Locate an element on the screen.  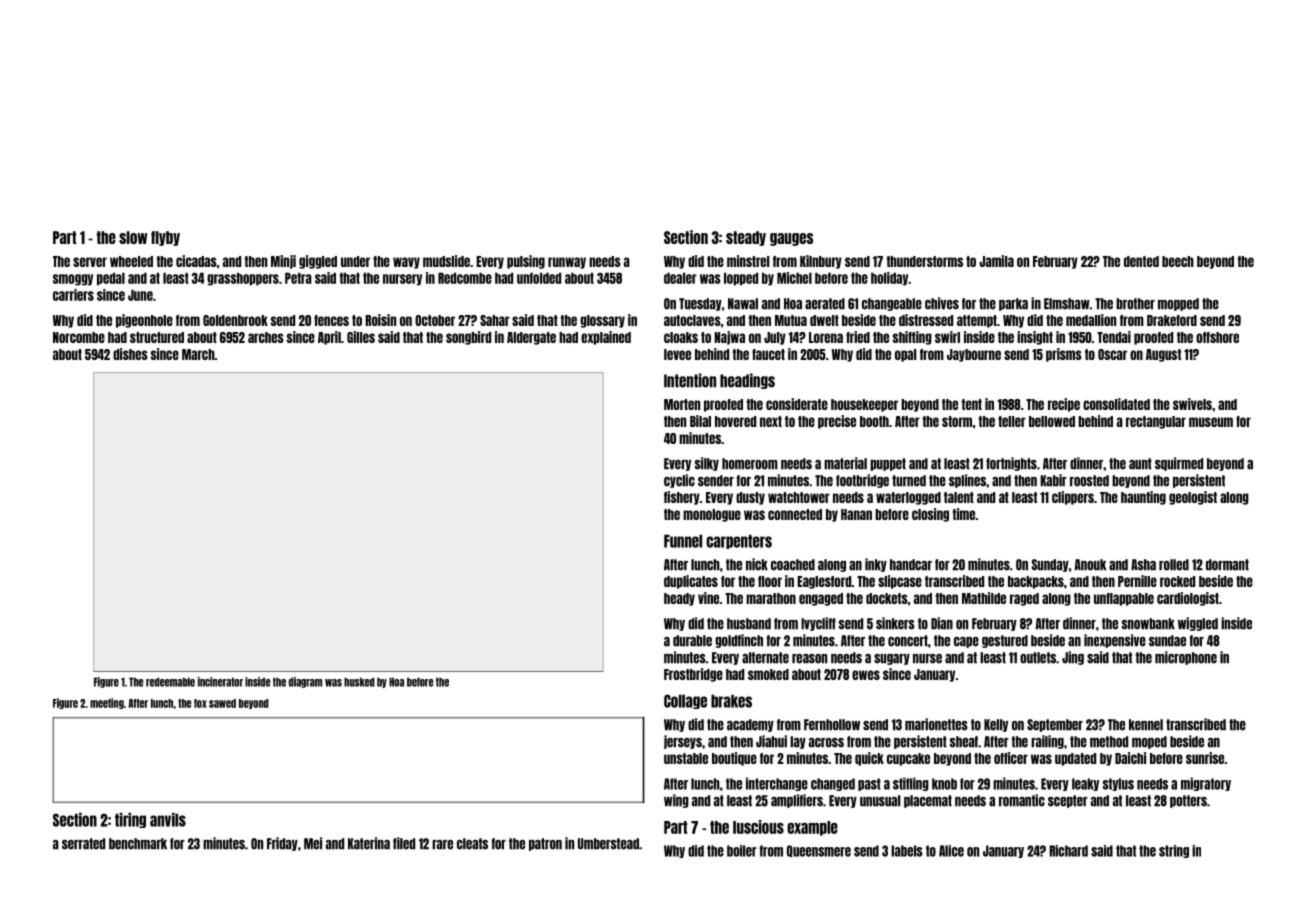
Lorena is located at coordinates (826, 337).
